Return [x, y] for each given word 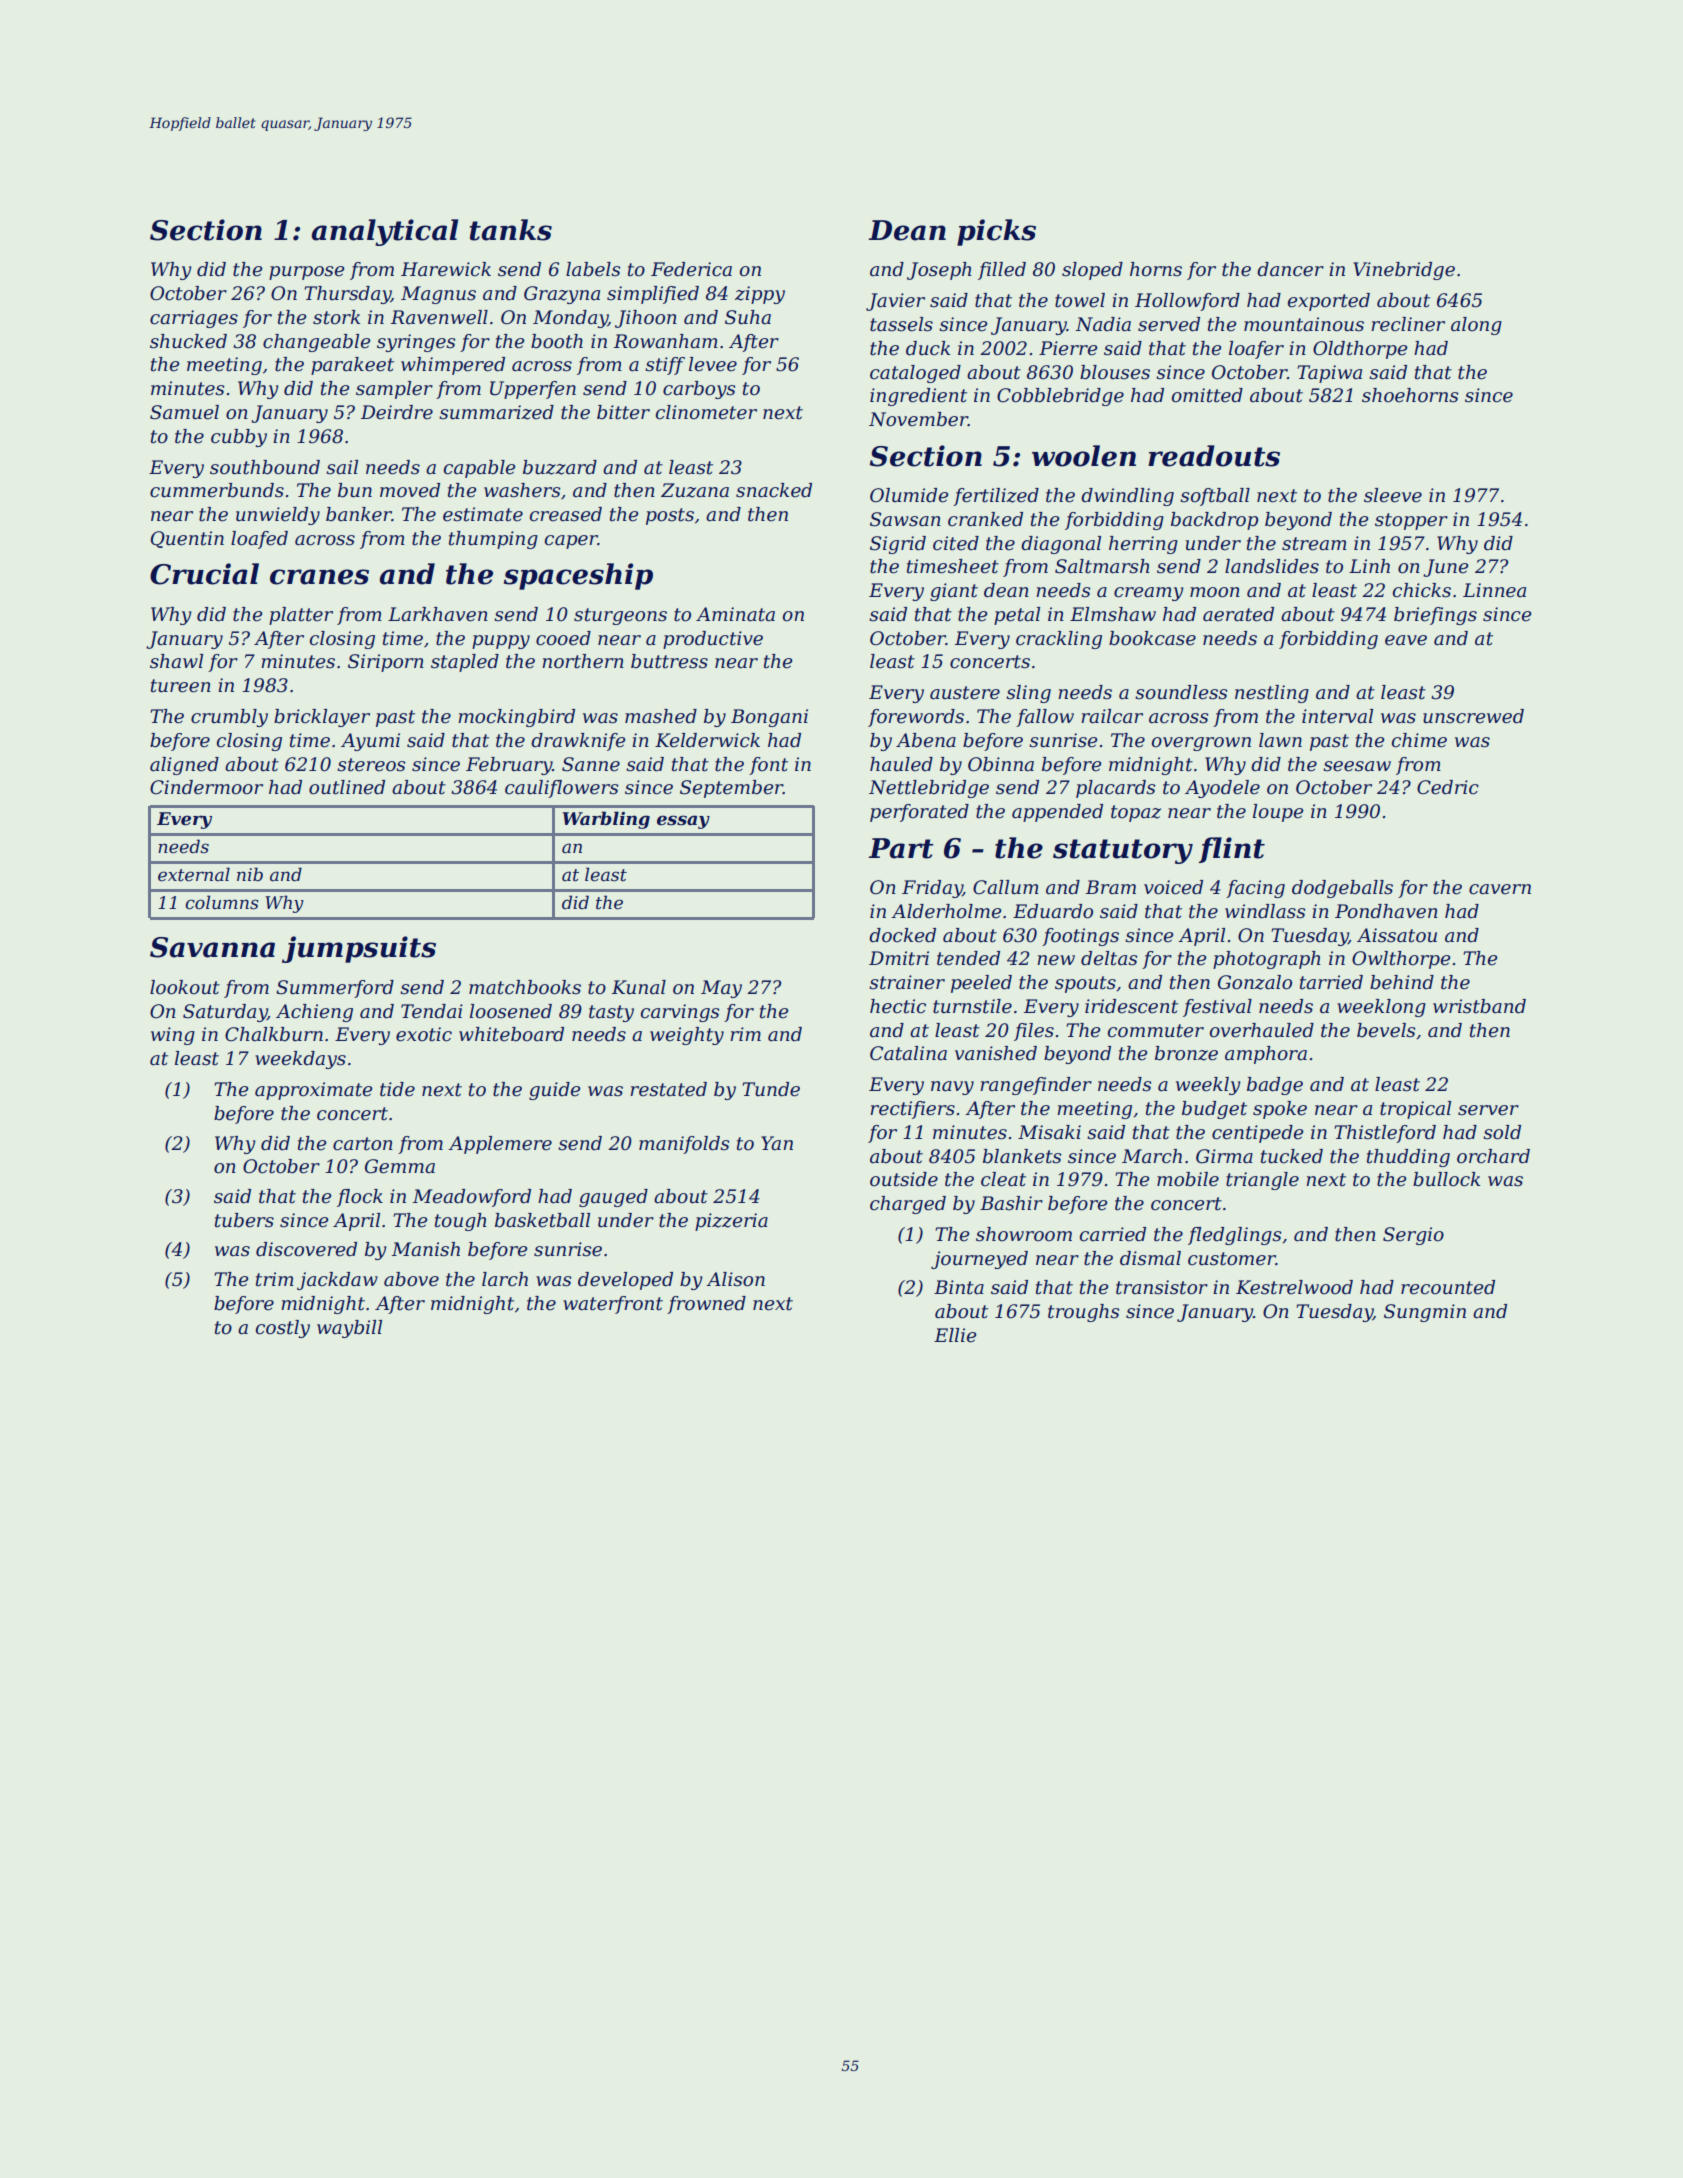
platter [301, 616]
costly [283, 1329]
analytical [385, 232]
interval [1337, 716]
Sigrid [898, 545]
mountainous [1304, 324]
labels [593, 269]
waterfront [613, 1305]
